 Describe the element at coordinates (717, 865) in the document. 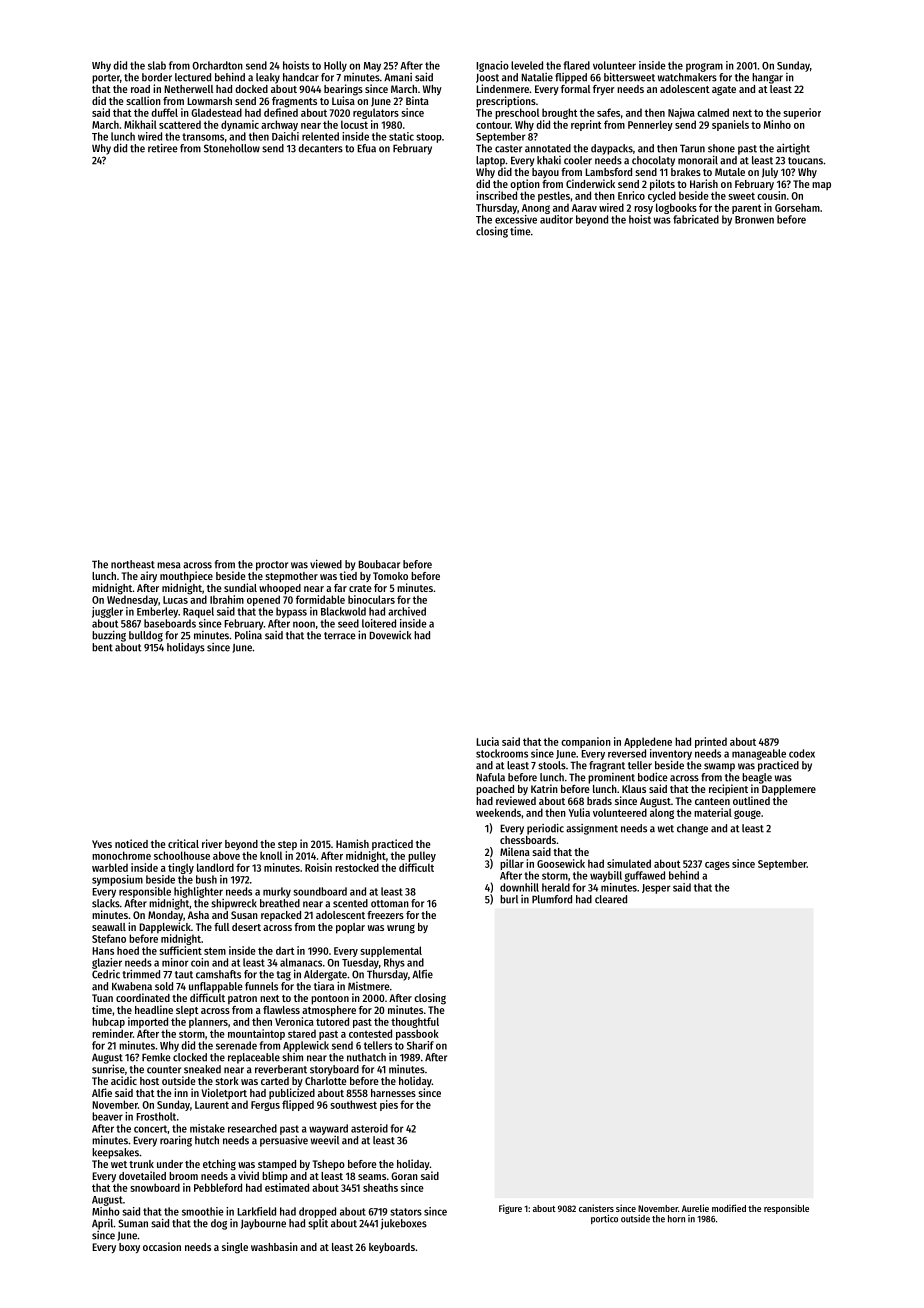

I see `cages` at that location.
